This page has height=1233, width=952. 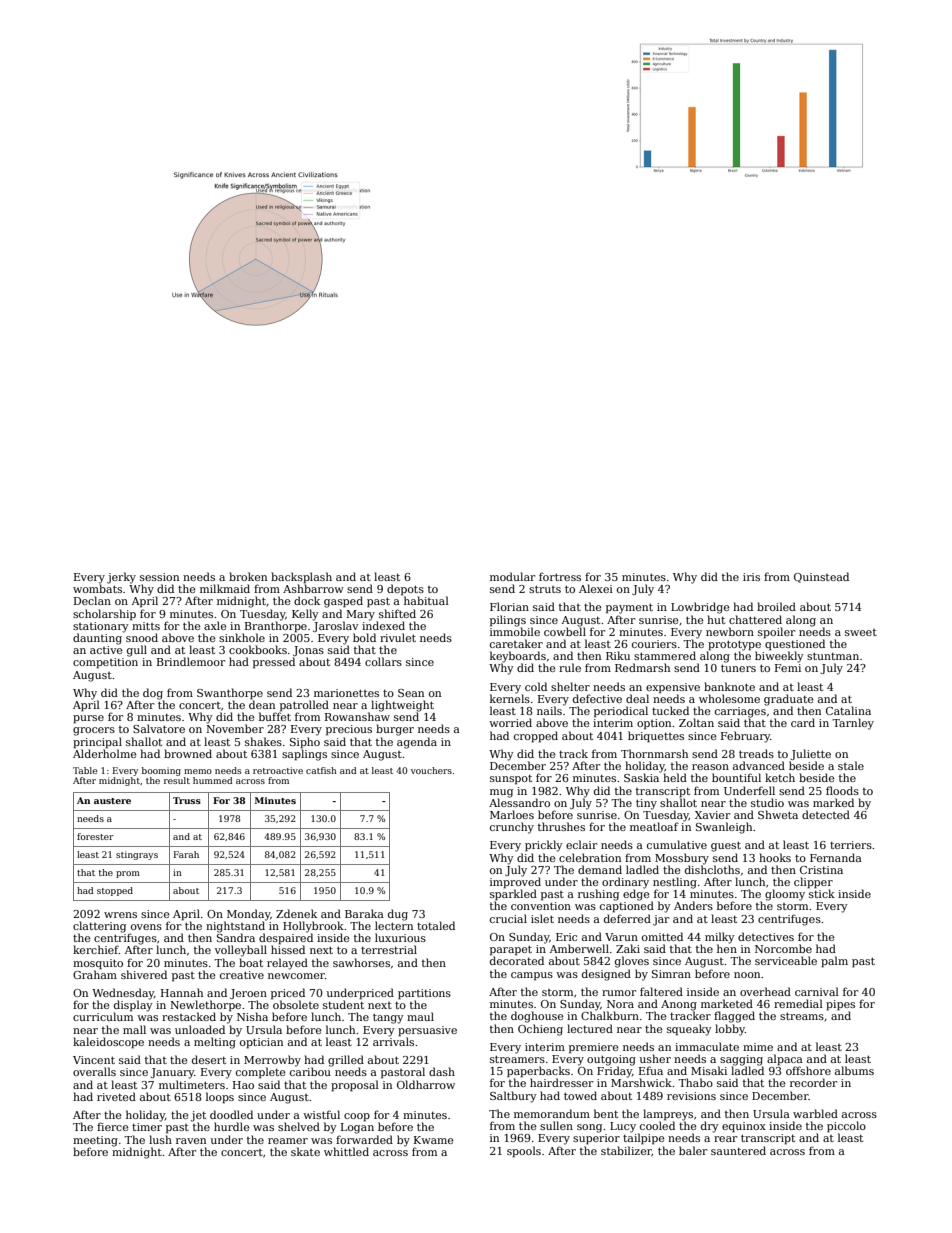 I want to click on broken, so click(x=248, y=576).
